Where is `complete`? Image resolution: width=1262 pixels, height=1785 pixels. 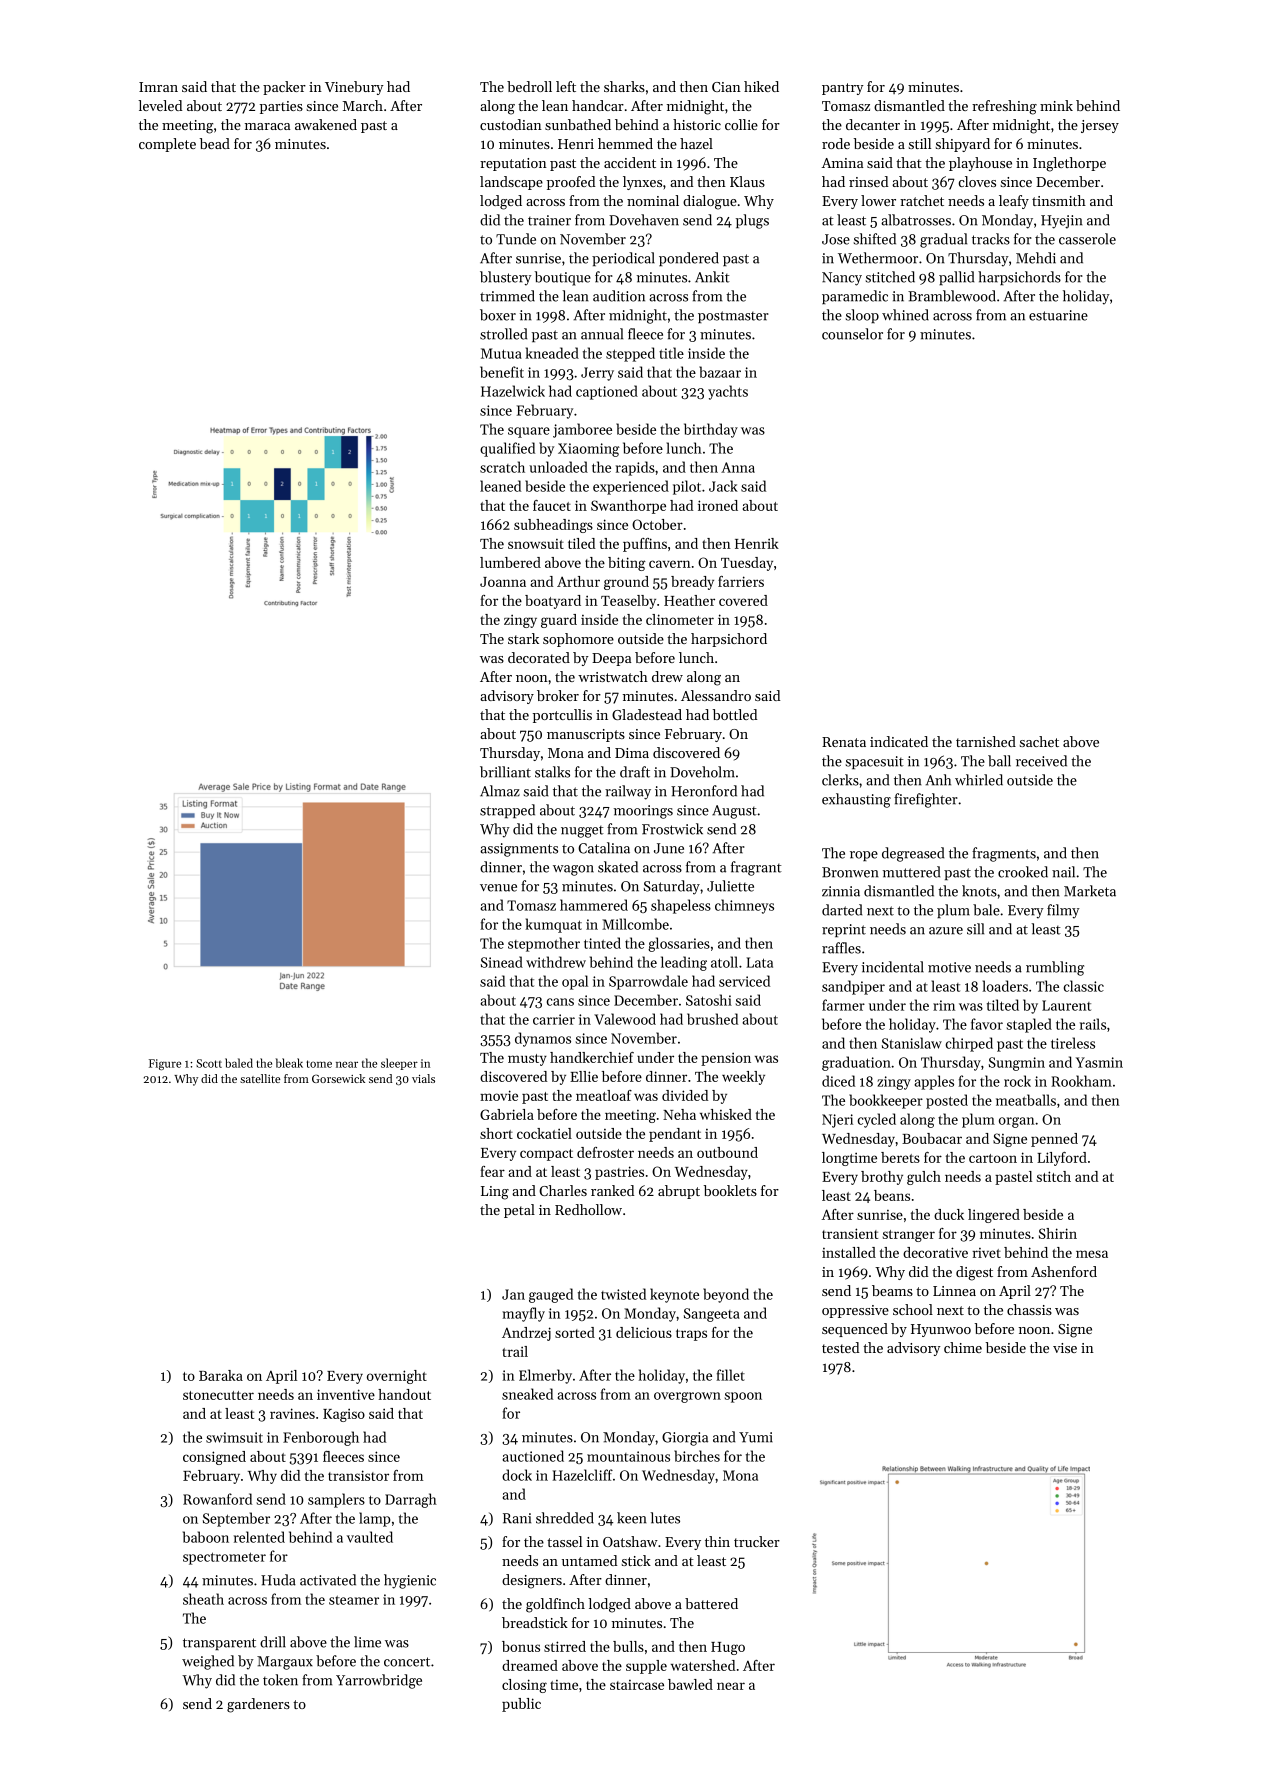
complete is located at coordinates (167, 145).
